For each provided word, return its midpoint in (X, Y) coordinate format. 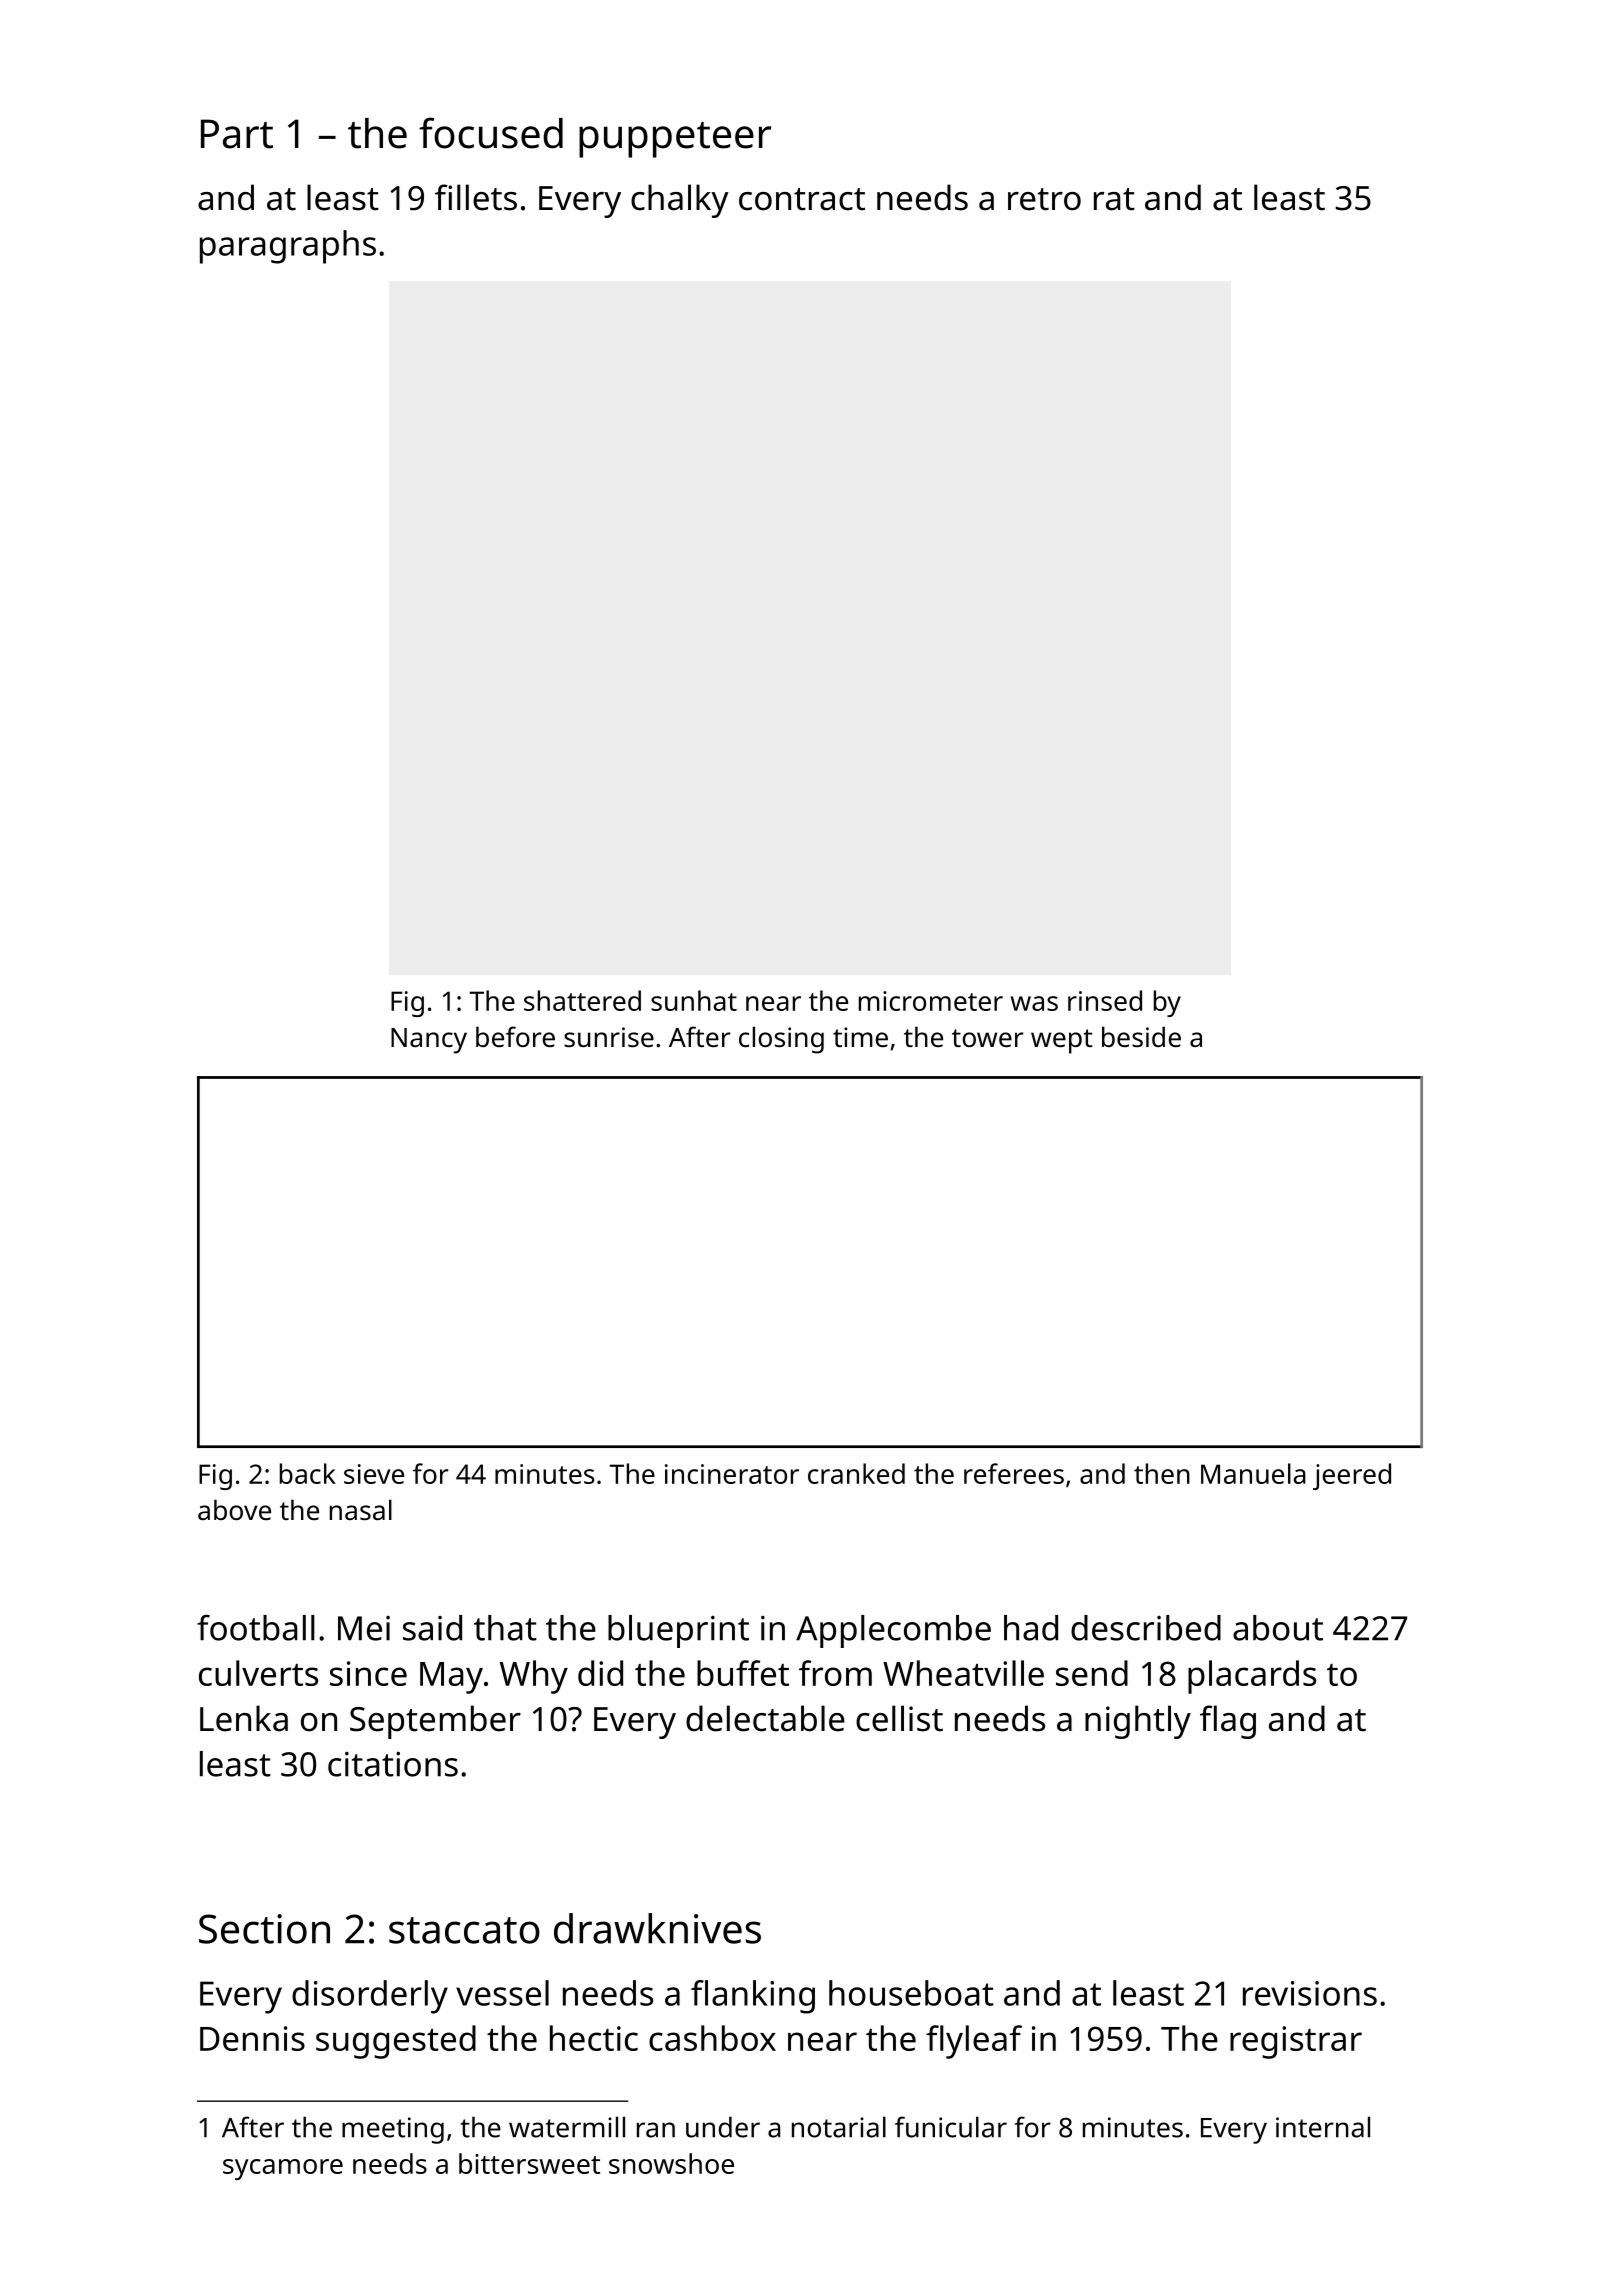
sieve (374, 1474)
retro (1044, 199)
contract (802, 199)
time (860, 1037)
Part (237, 134)
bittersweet (529, 2163)
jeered (1352, 1476)
